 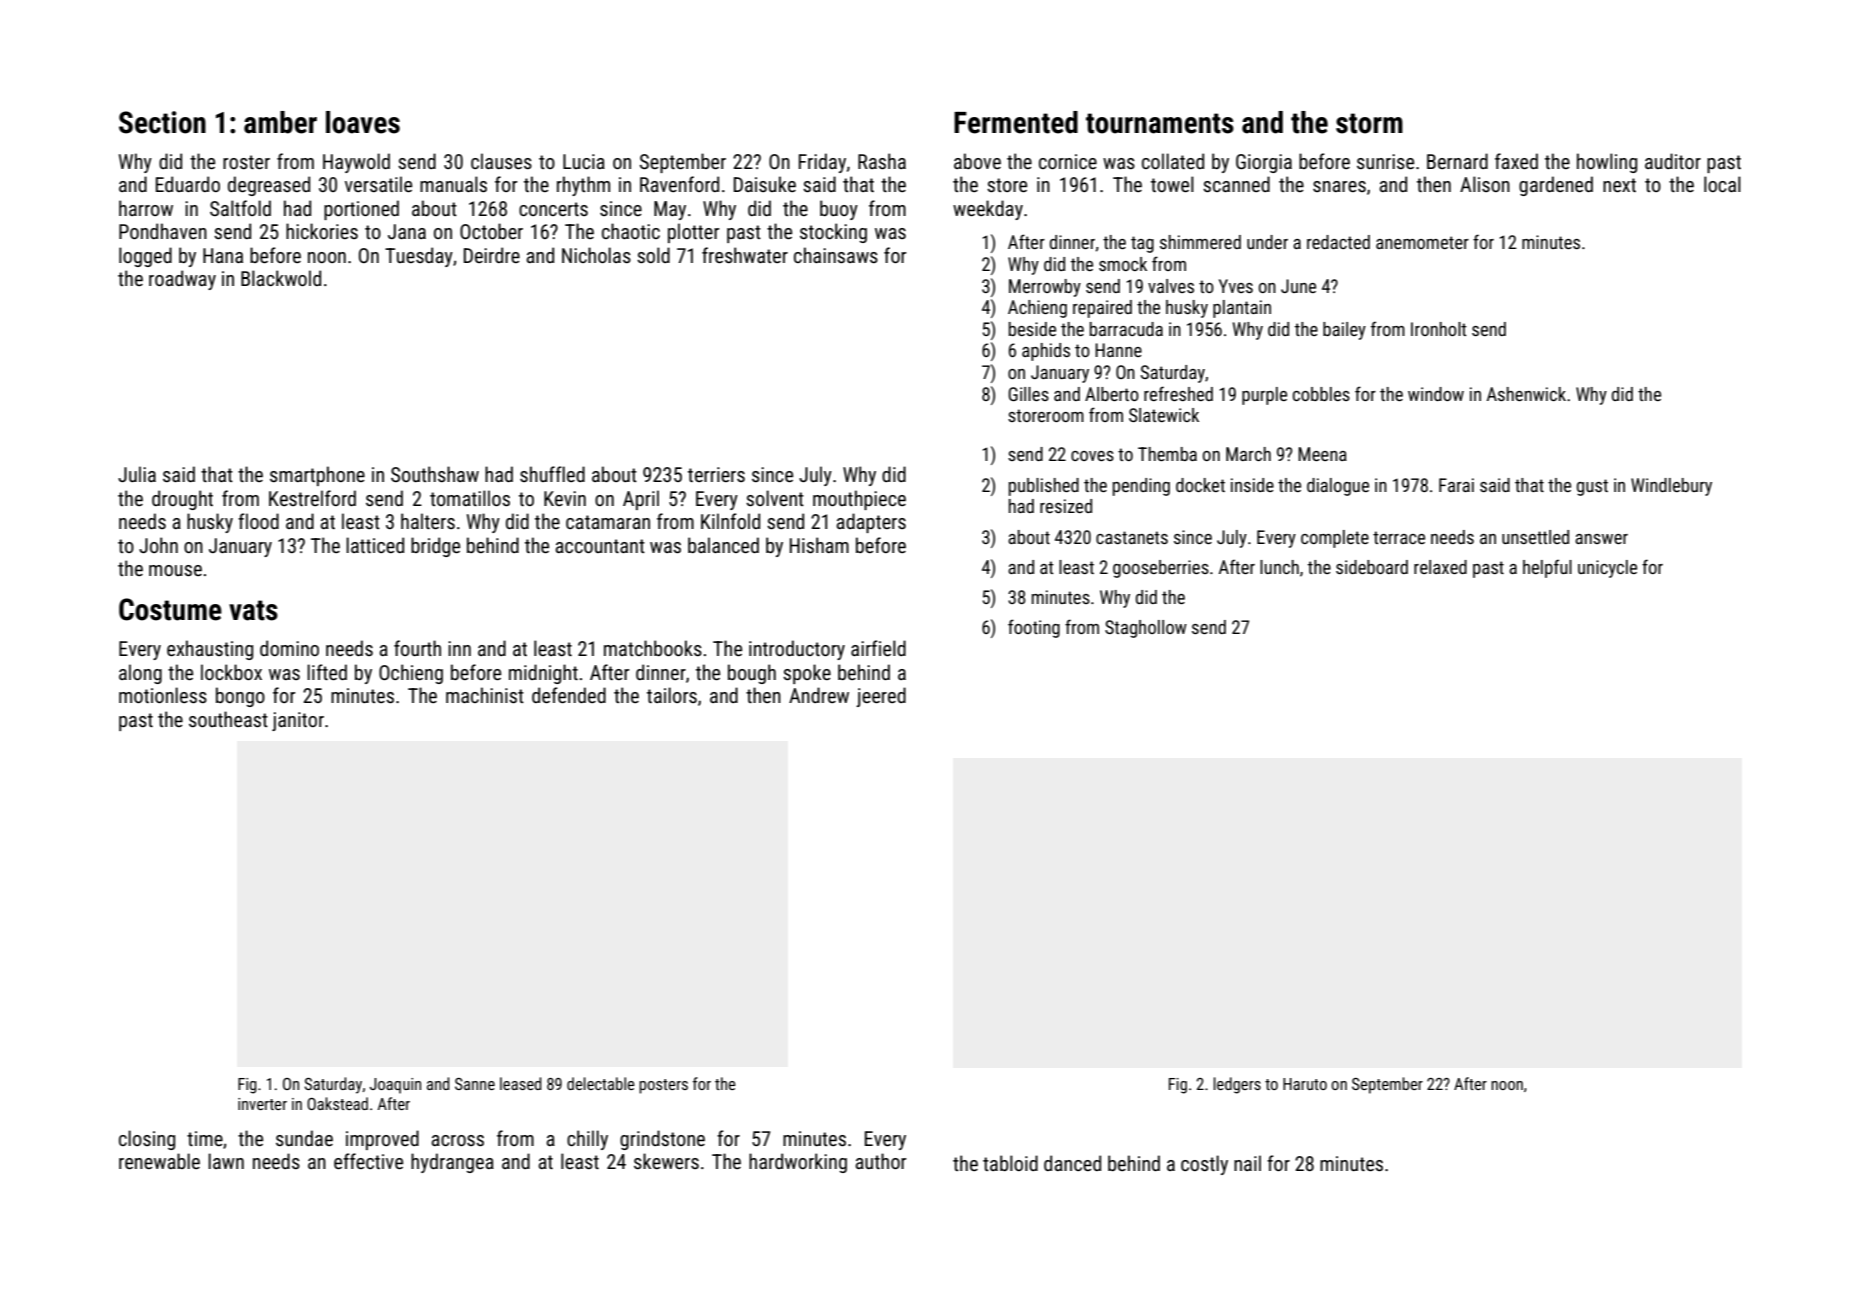 What do you see at coordinates (1305, 1084) in the screenshot?
I see `Haruto` at bounding box center [1305, 1084].
